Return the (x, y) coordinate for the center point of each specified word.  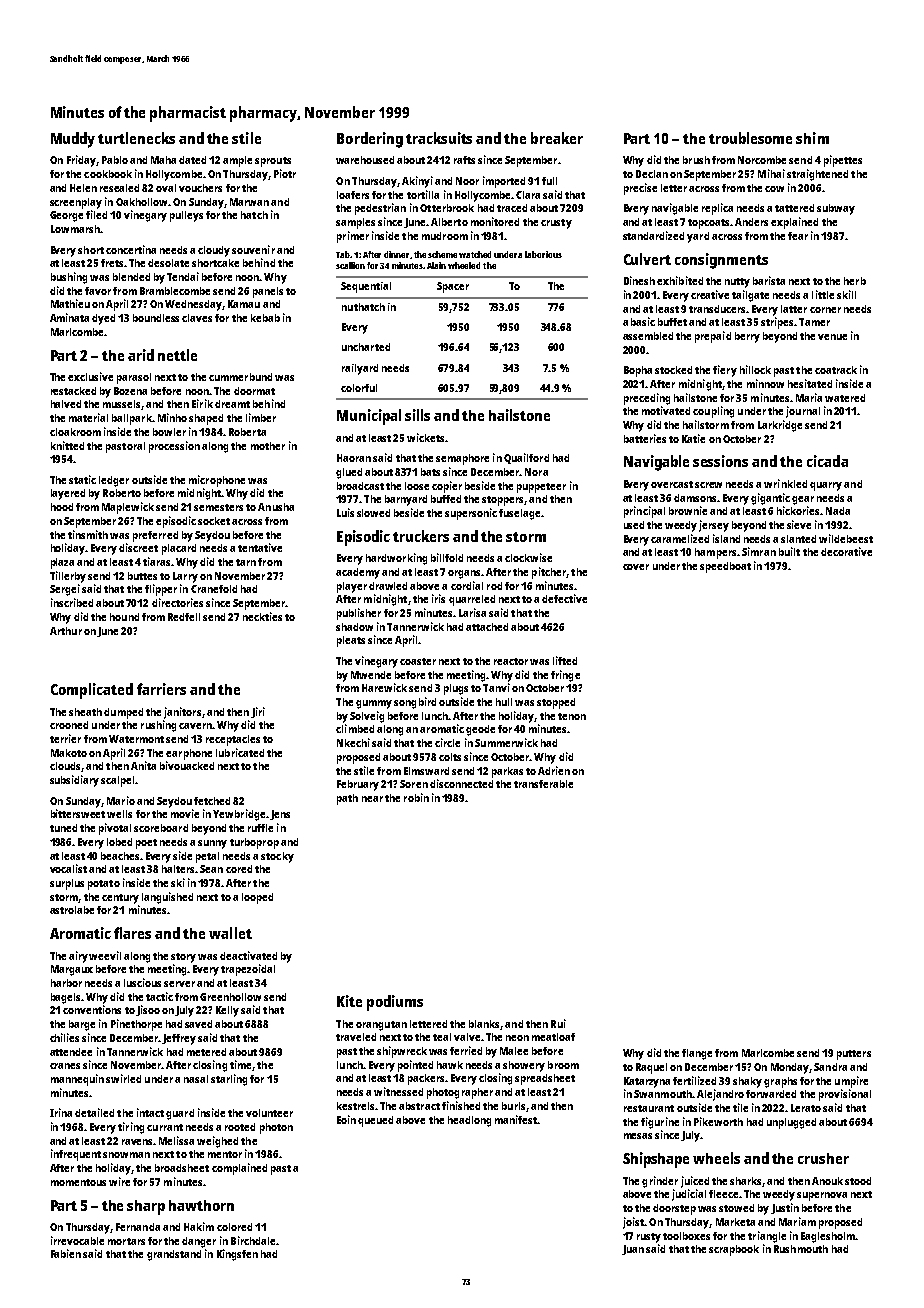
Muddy (73, 140)
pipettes (843, 161)
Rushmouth (801, 1249)
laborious (543, 254)
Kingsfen (237, 1255)
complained (239, 1169)
